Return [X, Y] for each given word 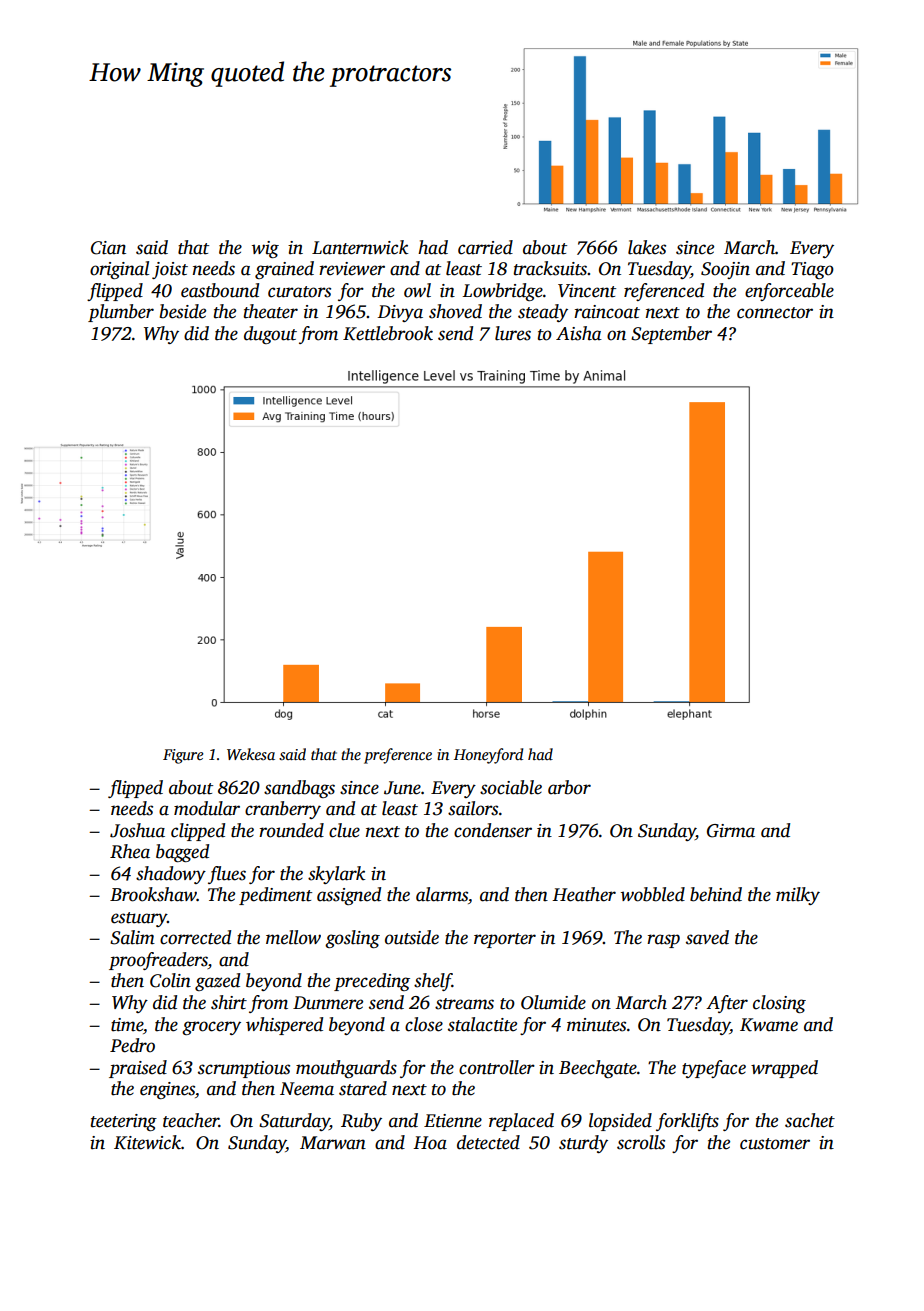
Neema [307, 1089]
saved [707, 937]
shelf [433, 982]
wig [265, 249]
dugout [270, 335]
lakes [647, 247]
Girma [731, 831]
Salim [132, 937]
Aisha [579, 333]
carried [485, 247]
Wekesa [251, 754]
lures [513, 333]
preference [398, 756]
